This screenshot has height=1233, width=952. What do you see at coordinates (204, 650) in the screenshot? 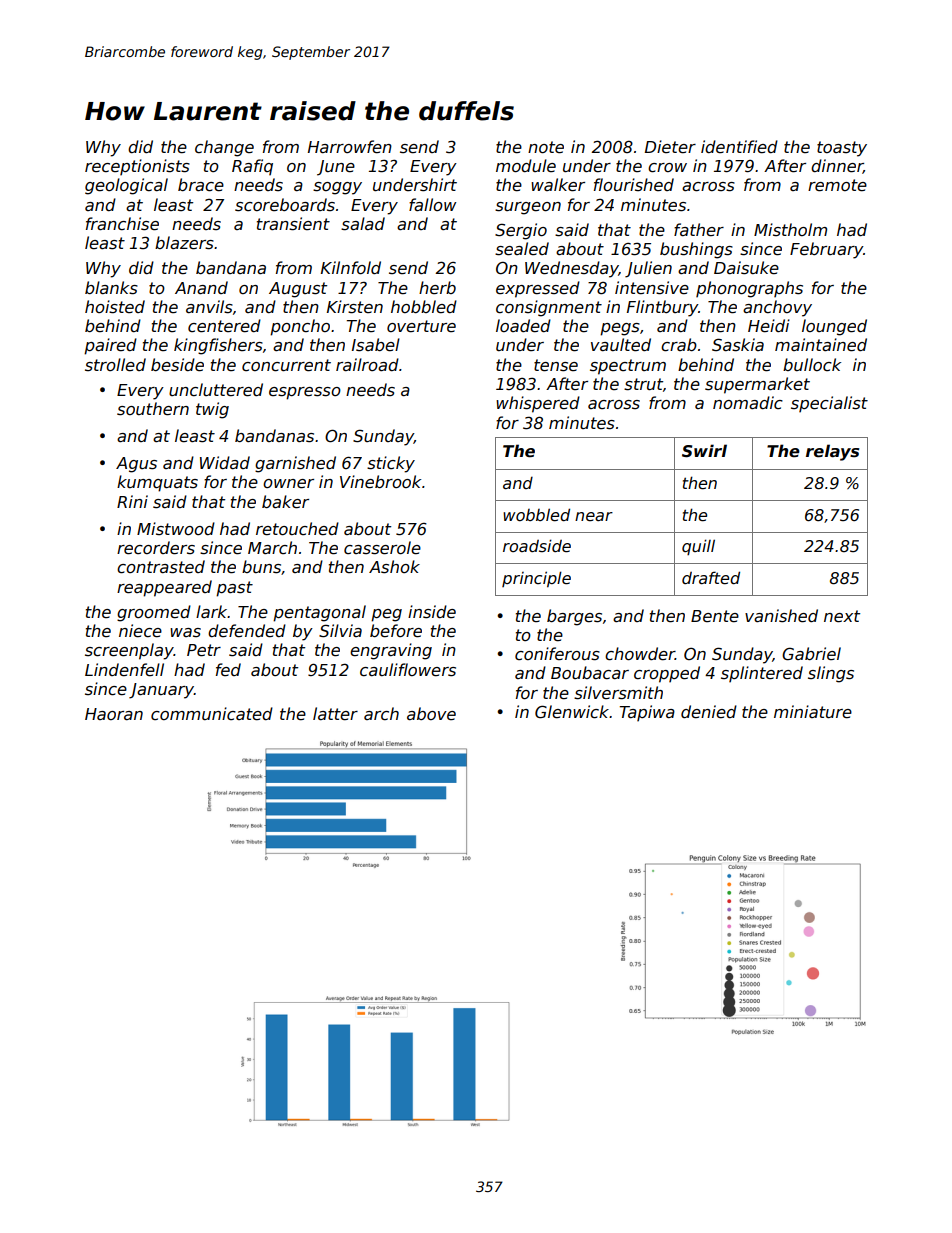
I see `Petr` at bounding box center [204, 650].
